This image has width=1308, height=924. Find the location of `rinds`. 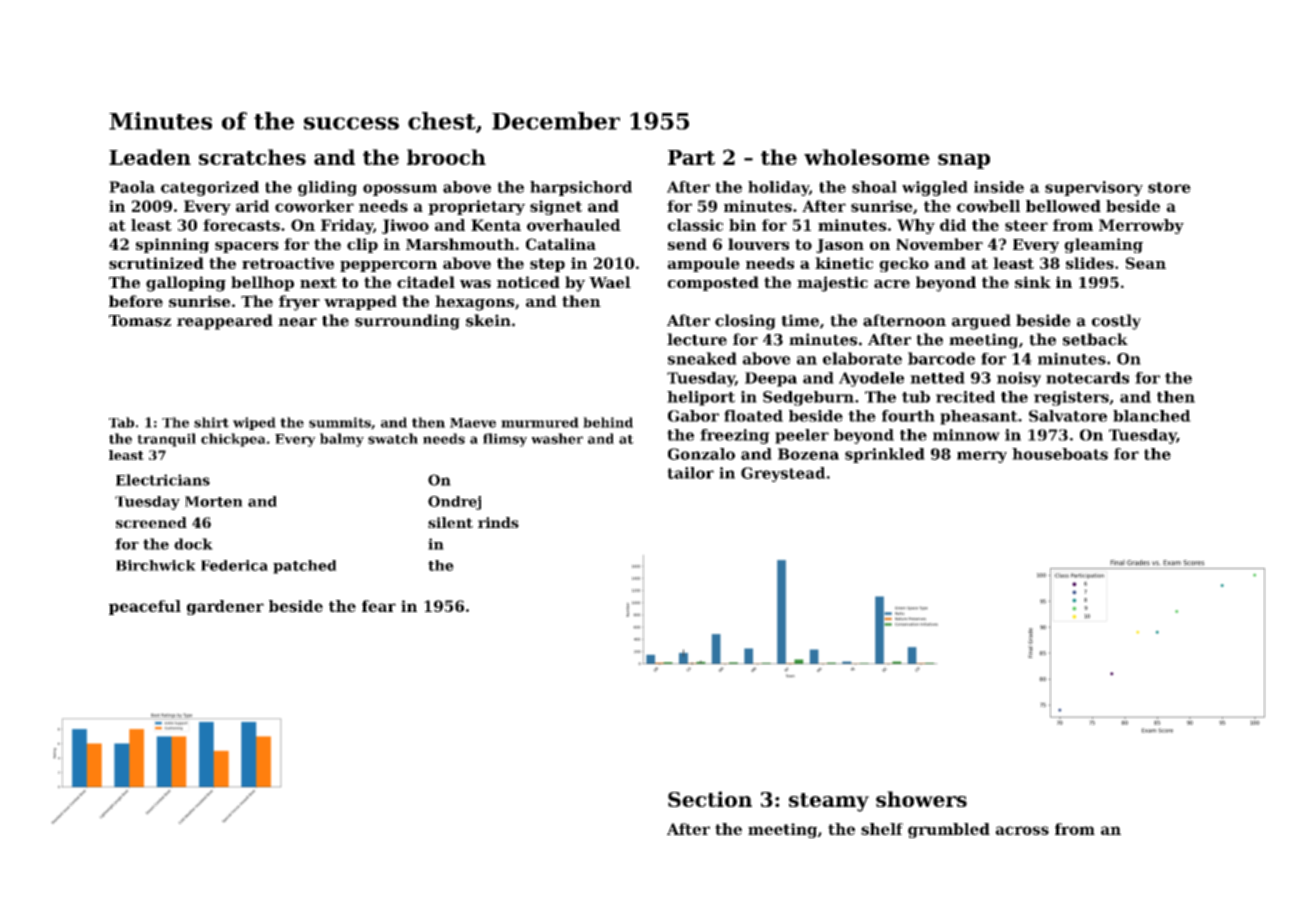

rinds is located at coordinates (498, 522).
